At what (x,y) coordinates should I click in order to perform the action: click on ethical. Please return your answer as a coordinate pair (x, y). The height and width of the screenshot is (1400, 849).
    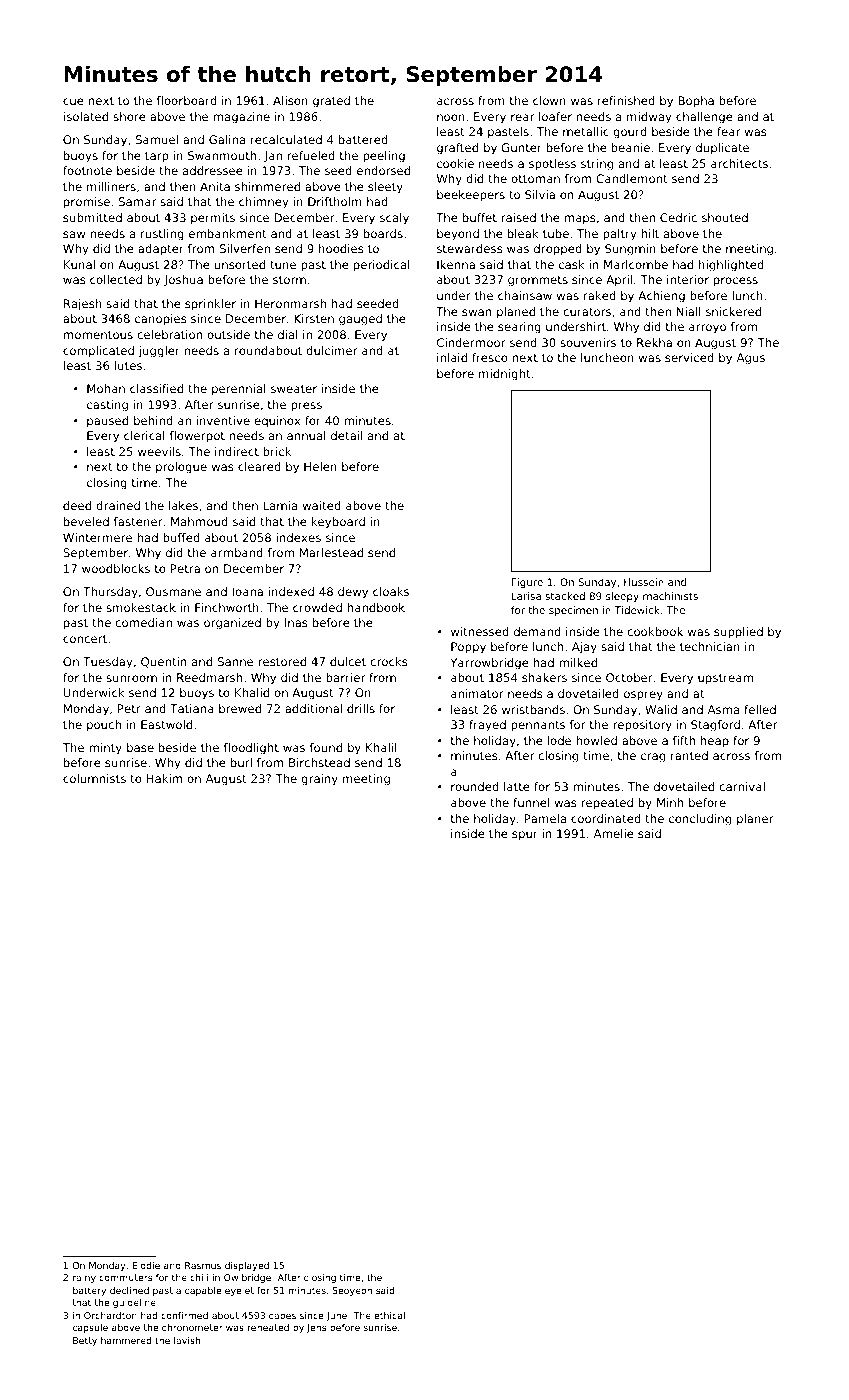
    Looking at the image, I should click on (389, 1315).
